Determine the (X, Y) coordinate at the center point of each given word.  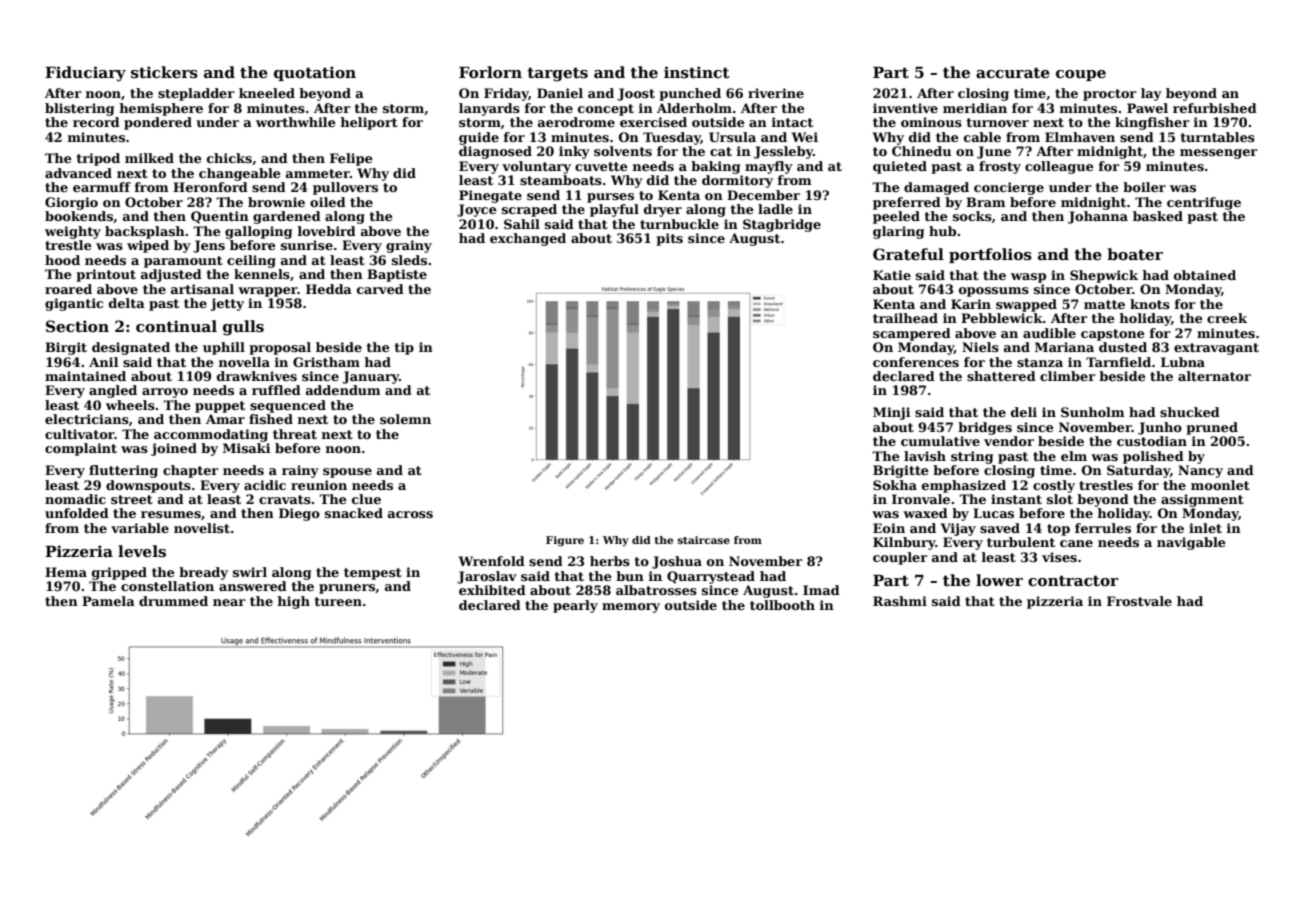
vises (1059, 557)
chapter (191, 471)
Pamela (108, 601)
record (96, 122)
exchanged (528, 239)
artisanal (202, 289)
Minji (891, 413)
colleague (1059, 167)
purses (610, 198)
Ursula (732, 137)
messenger (1219, 154)
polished (1153, 457)
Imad (821, 590)
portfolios (990, 255)
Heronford (210, 187)
